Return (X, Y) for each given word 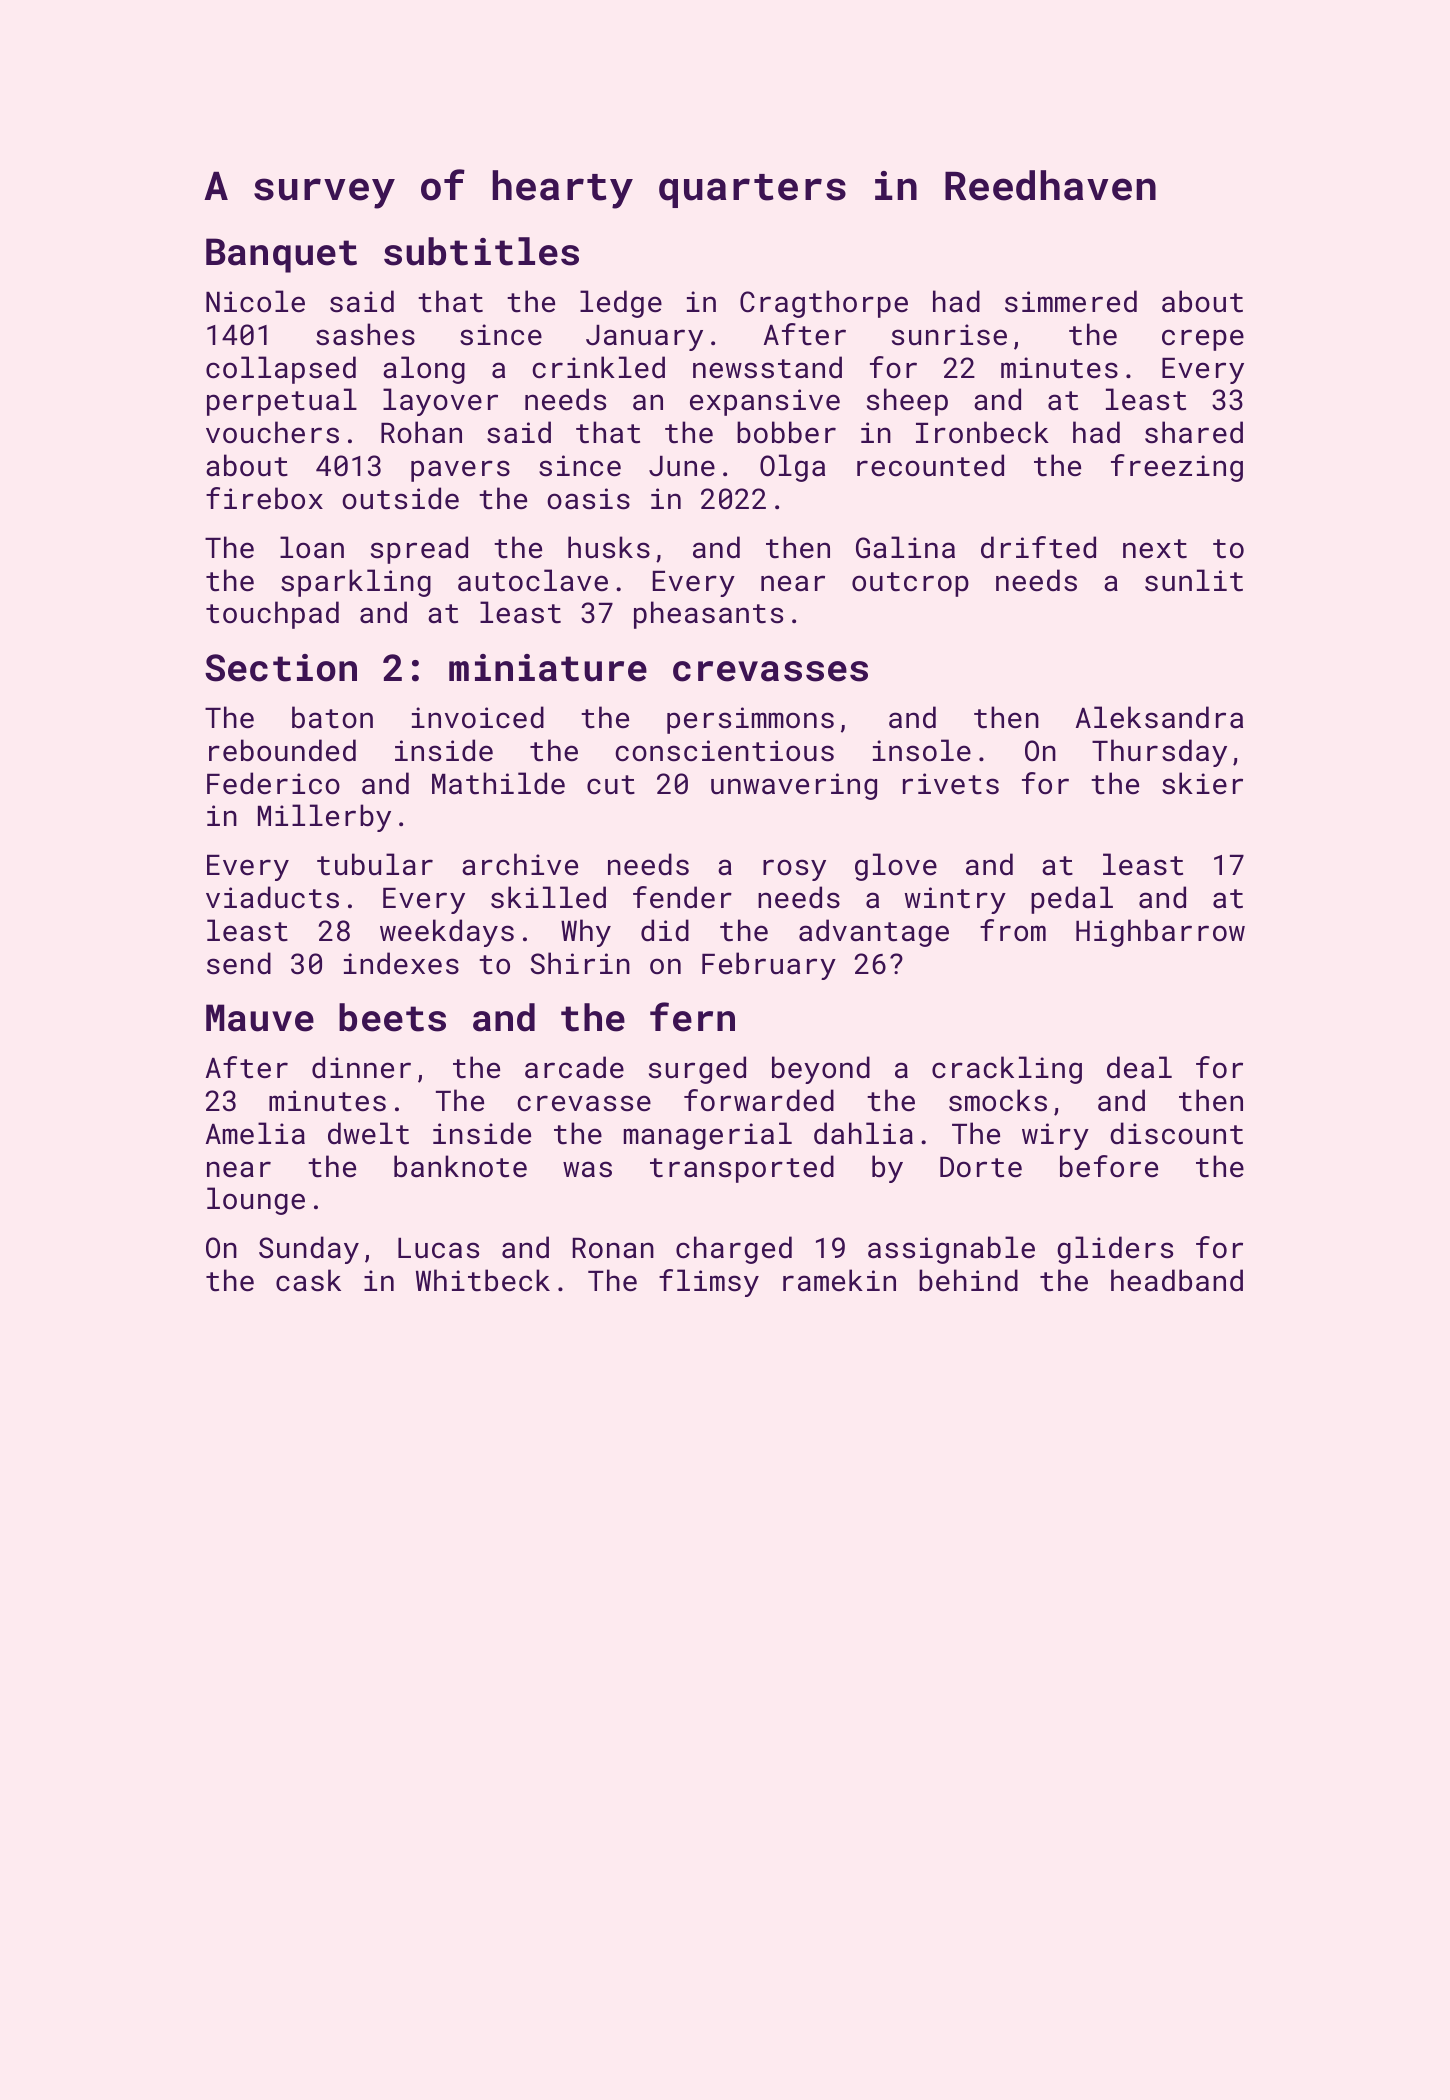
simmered (1071, 301)
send (239, 963)
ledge (621, 304)
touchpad (272, 615)
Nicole (255, 301)
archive (520, 864)
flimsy (709, 1283)
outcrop (910, 584)
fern (692, 1017)
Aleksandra (1159, 717)
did (665, 930)
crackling (1007, 1070)
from (1013, 930)
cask (308, 1280)
